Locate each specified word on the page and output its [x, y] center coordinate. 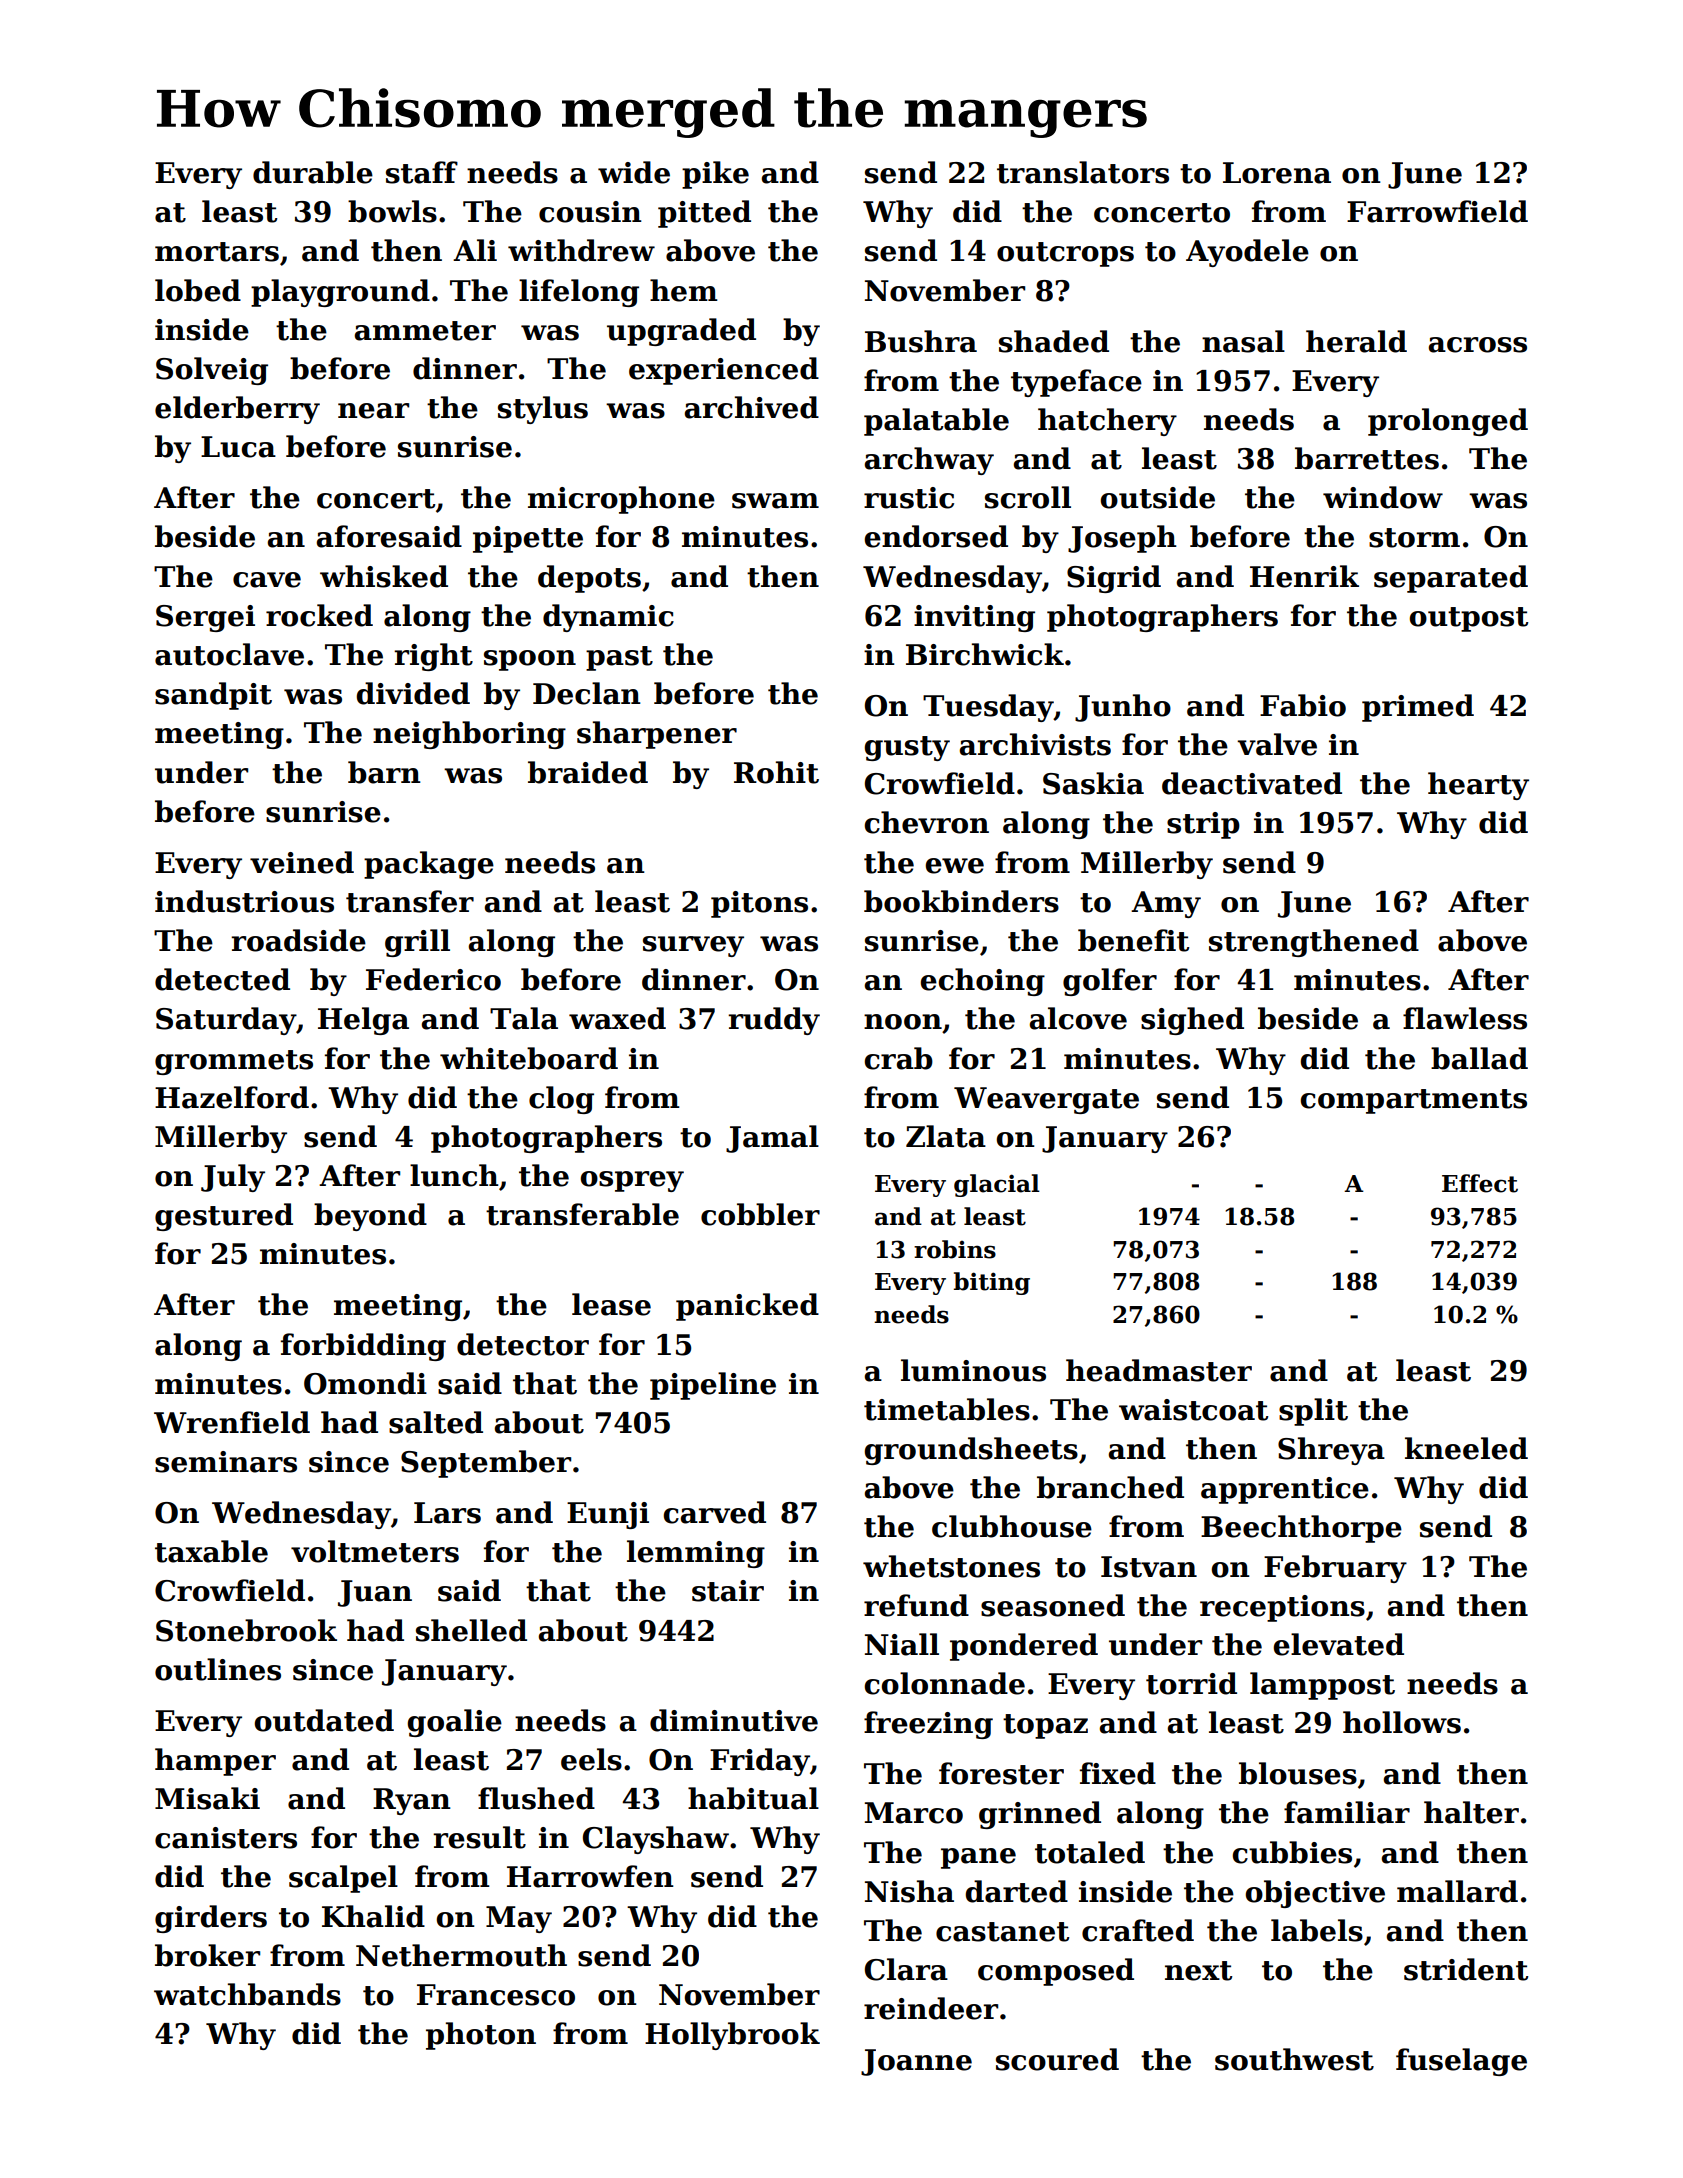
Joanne [916, 2062]
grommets [234, 1062]
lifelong [579, 293]
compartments [1413, 1101]
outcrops [1065, 254]
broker [207, 1955]
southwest [1294, 2059]
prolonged [1448, 422]
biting [992, 1283]
